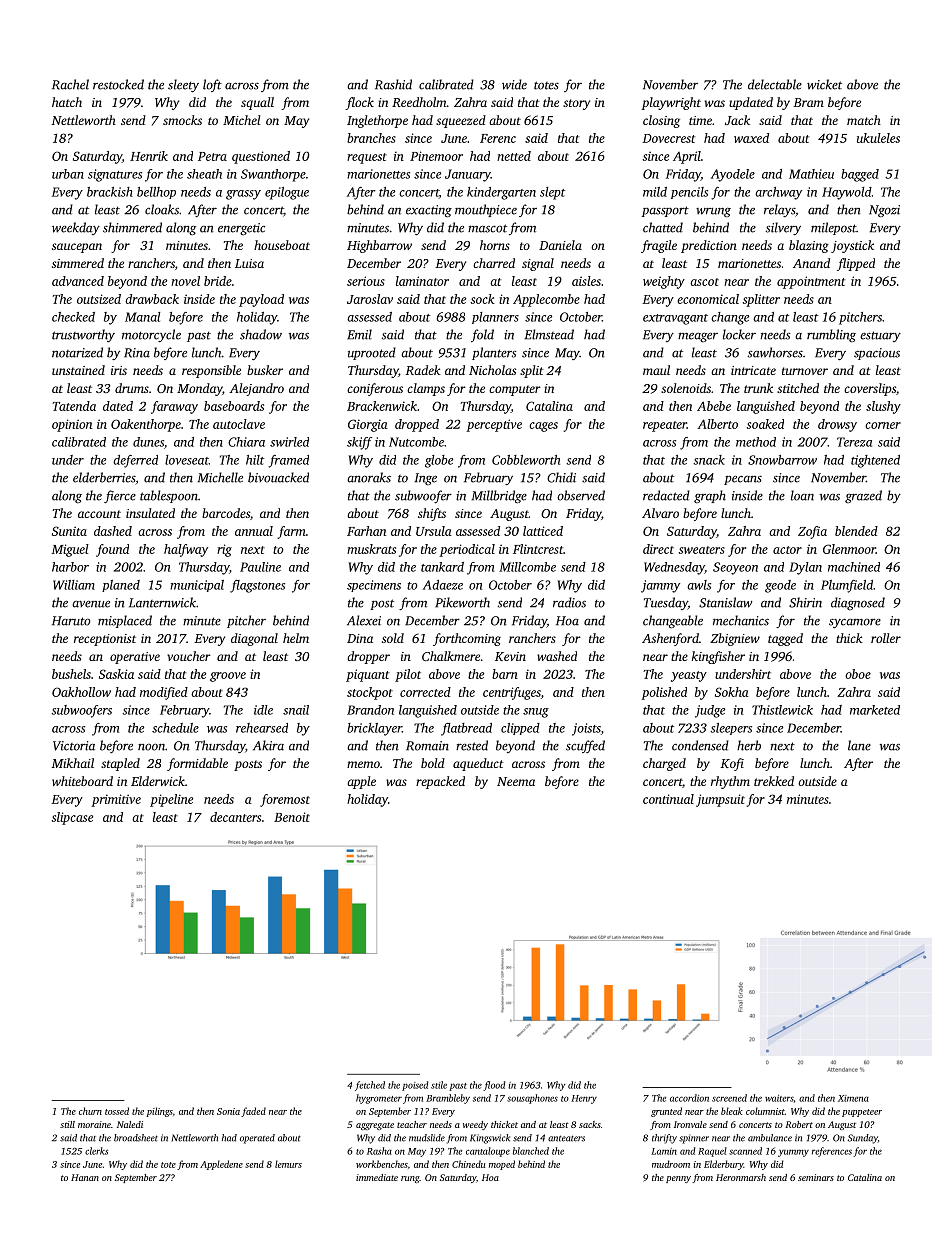 The width and height of the image is (952, 1233). I want to click on wide, so click(514, 84).
